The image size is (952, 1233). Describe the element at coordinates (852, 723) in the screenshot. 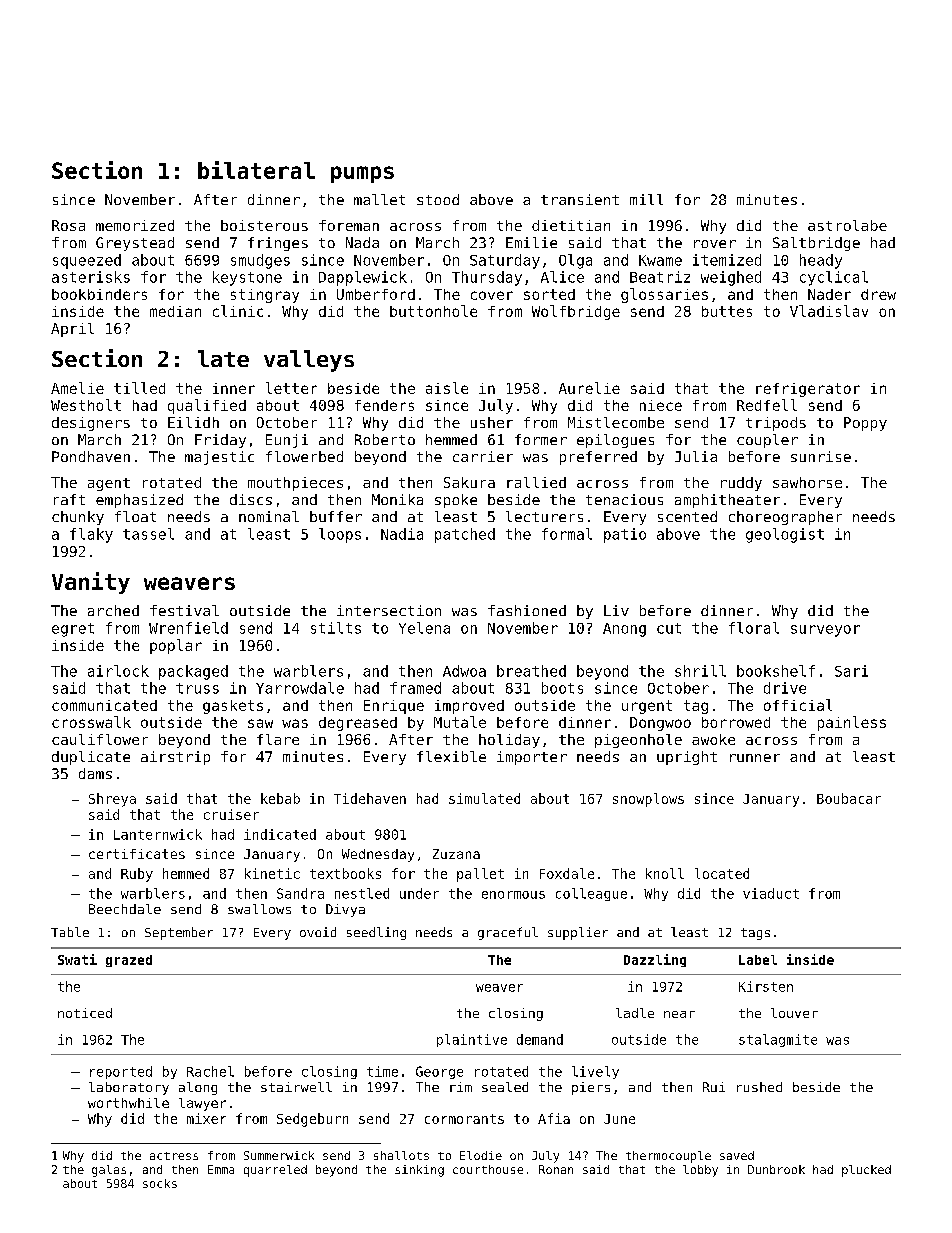

I see `painless` at that location.
